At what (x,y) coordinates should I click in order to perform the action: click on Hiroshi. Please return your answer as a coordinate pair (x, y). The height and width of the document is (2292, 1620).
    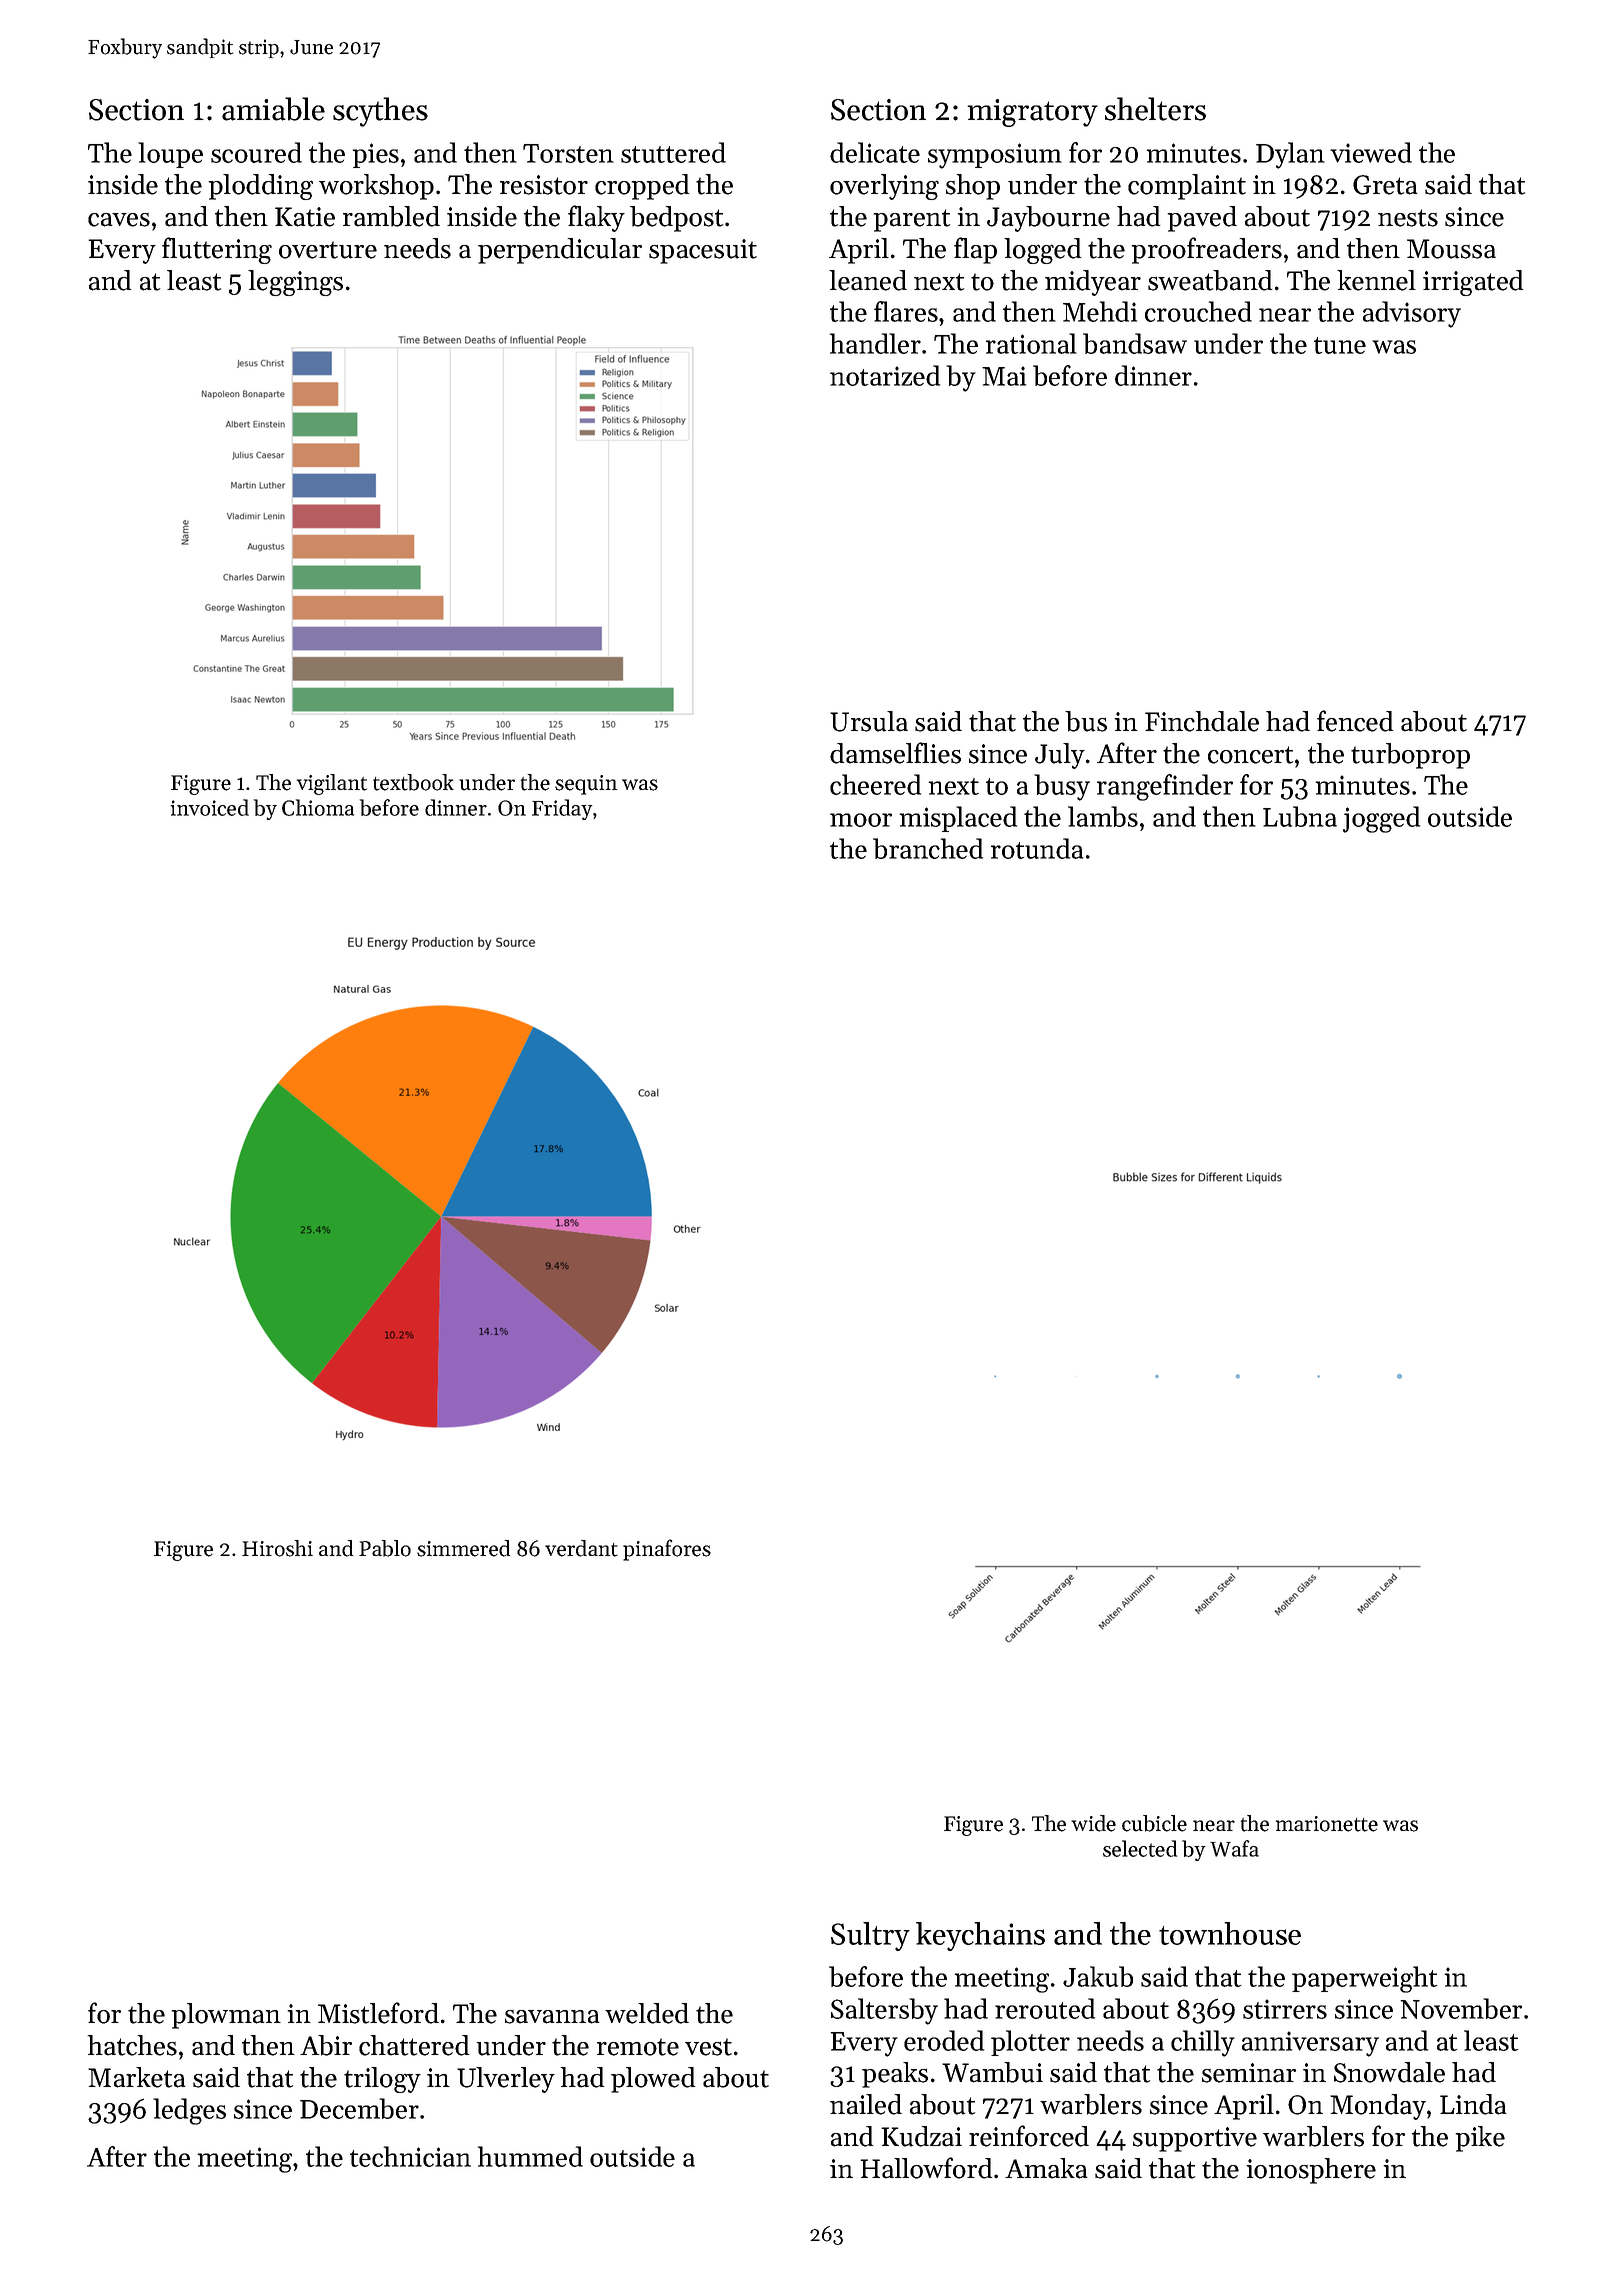
    Looking at the image, I should click on (277, 1548).
